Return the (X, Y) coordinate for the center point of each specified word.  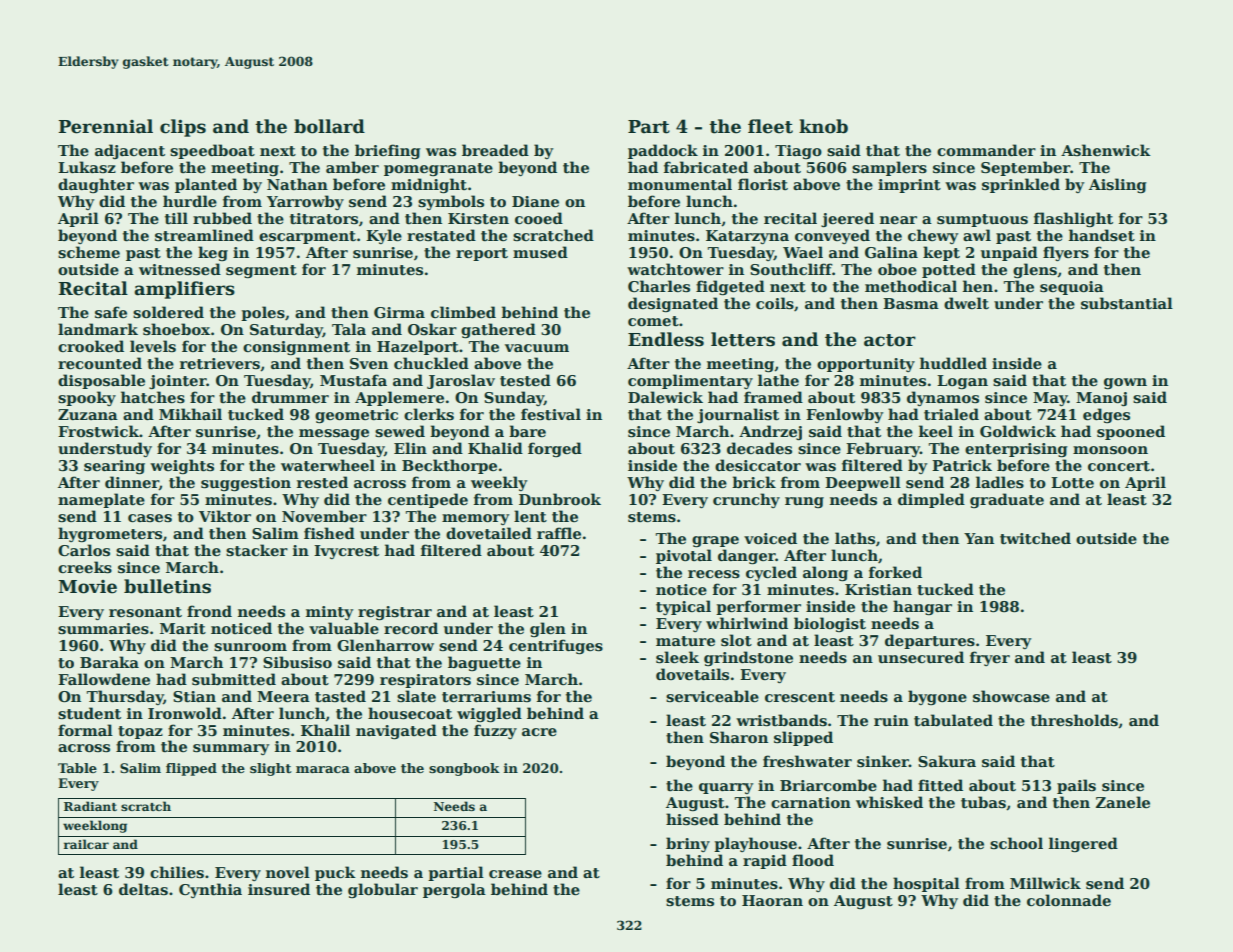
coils (775, 303)
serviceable (712, 696)
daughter (96, 185)
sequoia (1072, 288)
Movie (87, 587)
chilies (177, 872)
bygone (937, 697)
